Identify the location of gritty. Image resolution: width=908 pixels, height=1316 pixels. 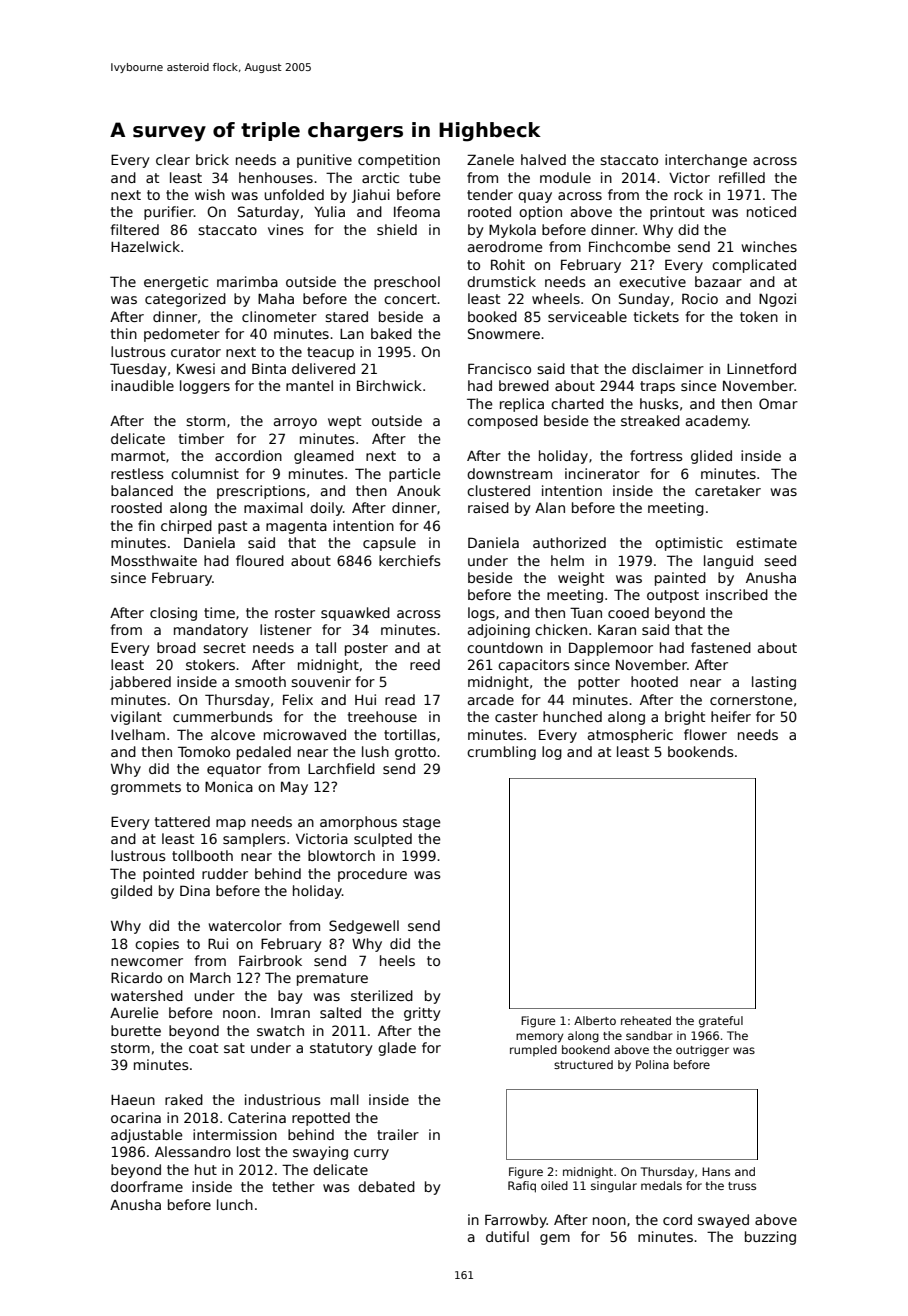
(422, 1014).
